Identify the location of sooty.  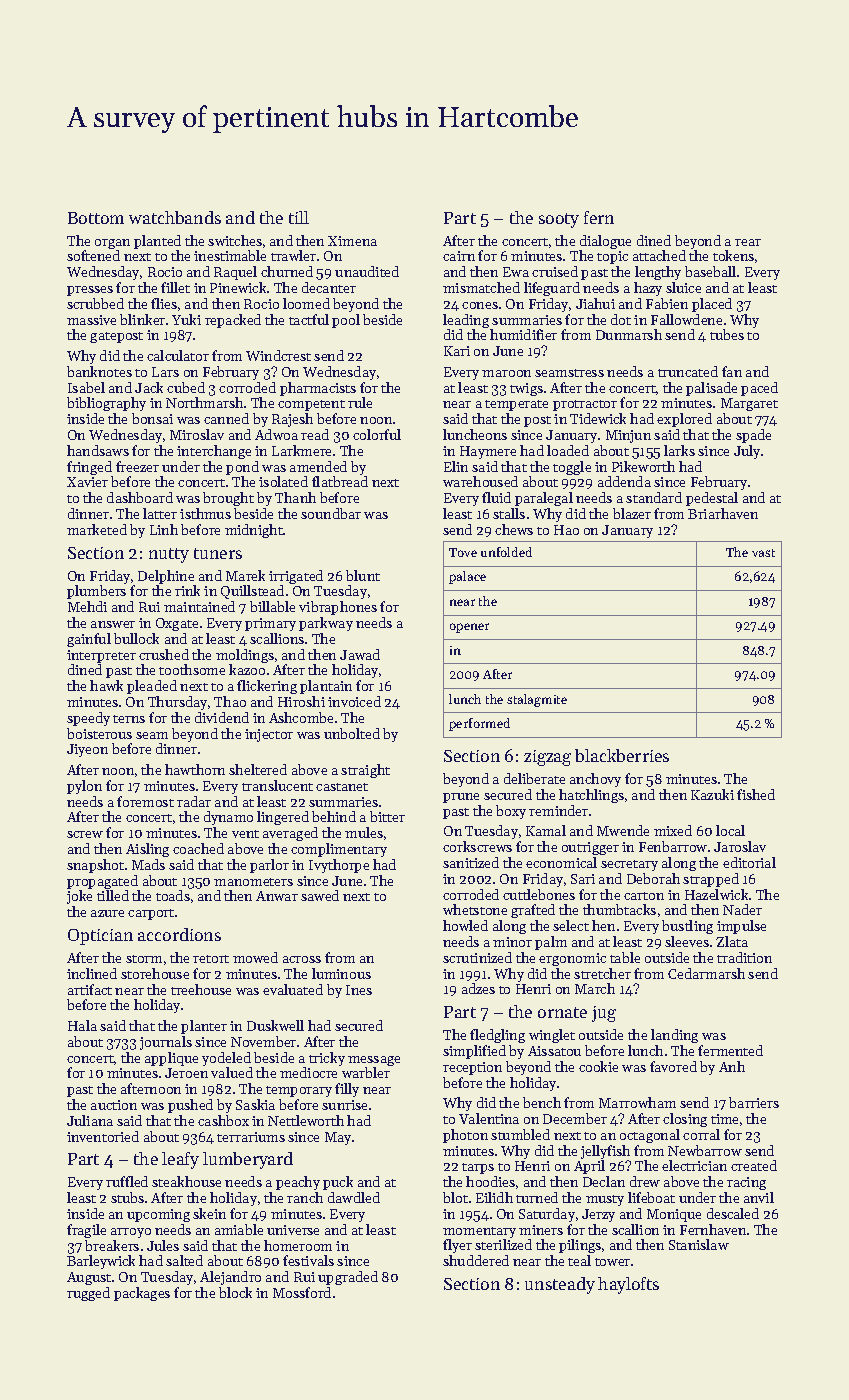
(559, 220).
